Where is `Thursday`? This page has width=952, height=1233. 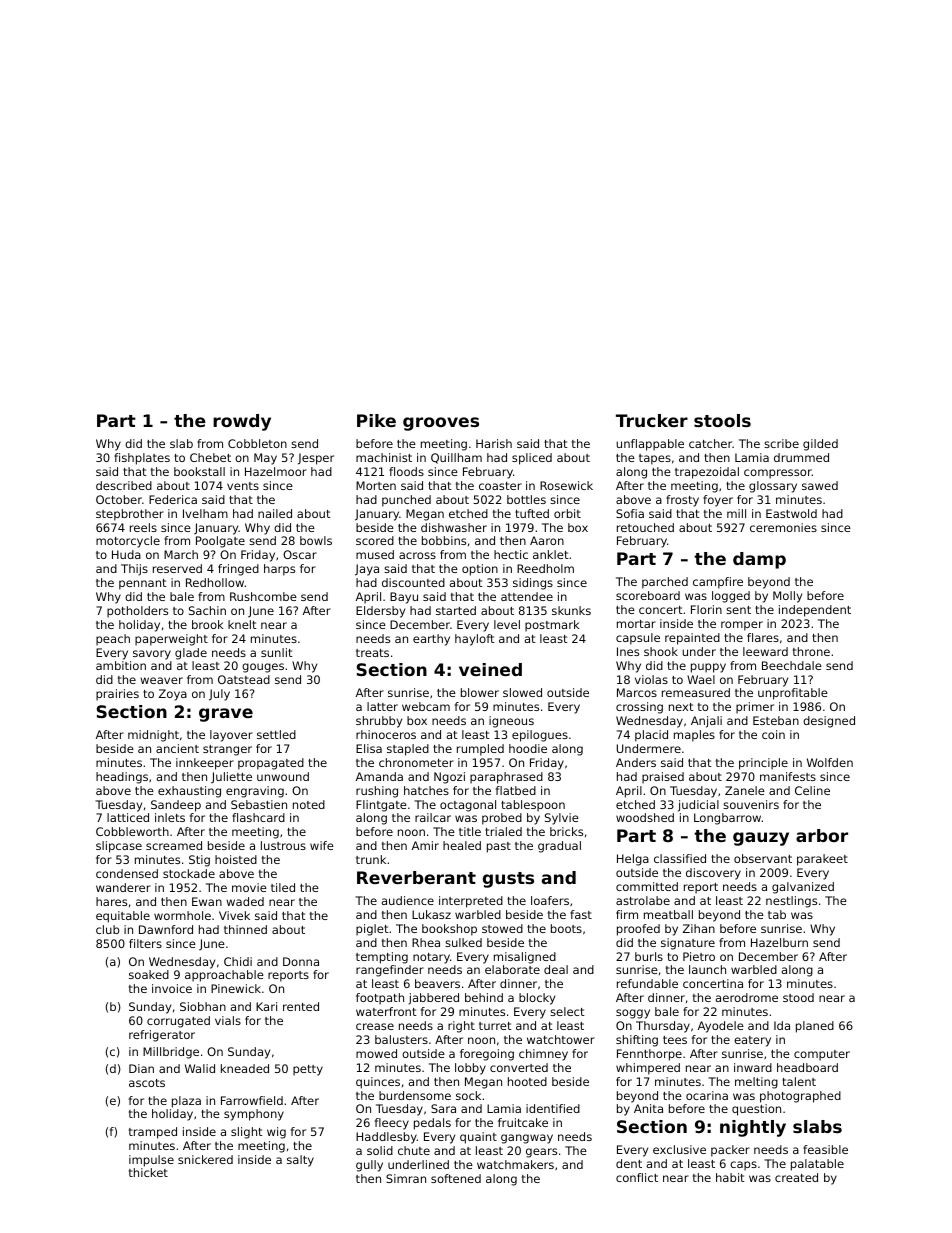 Thursday is located at coordinates (663, 1027).
